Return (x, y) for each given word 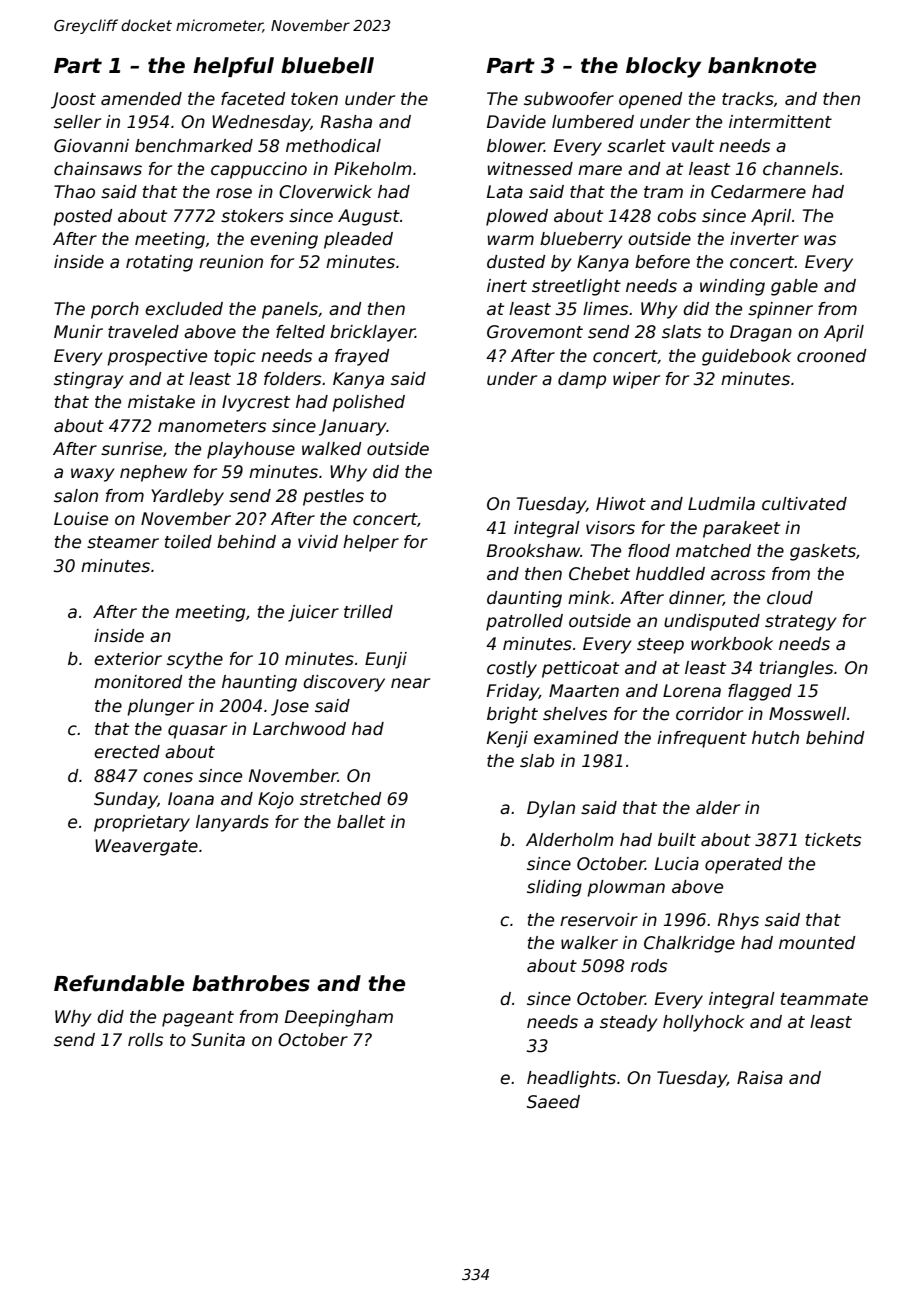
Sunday (126, 800)
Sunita (218, 1040)
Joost (73, 100)
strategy (801, 623)
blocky (663, 67)
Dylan (551, 809)
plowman (626, 888)
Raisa (760, 1078)
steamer (123, 542)
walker (589, 943)
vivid (318, 541)
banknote (762, 65)
